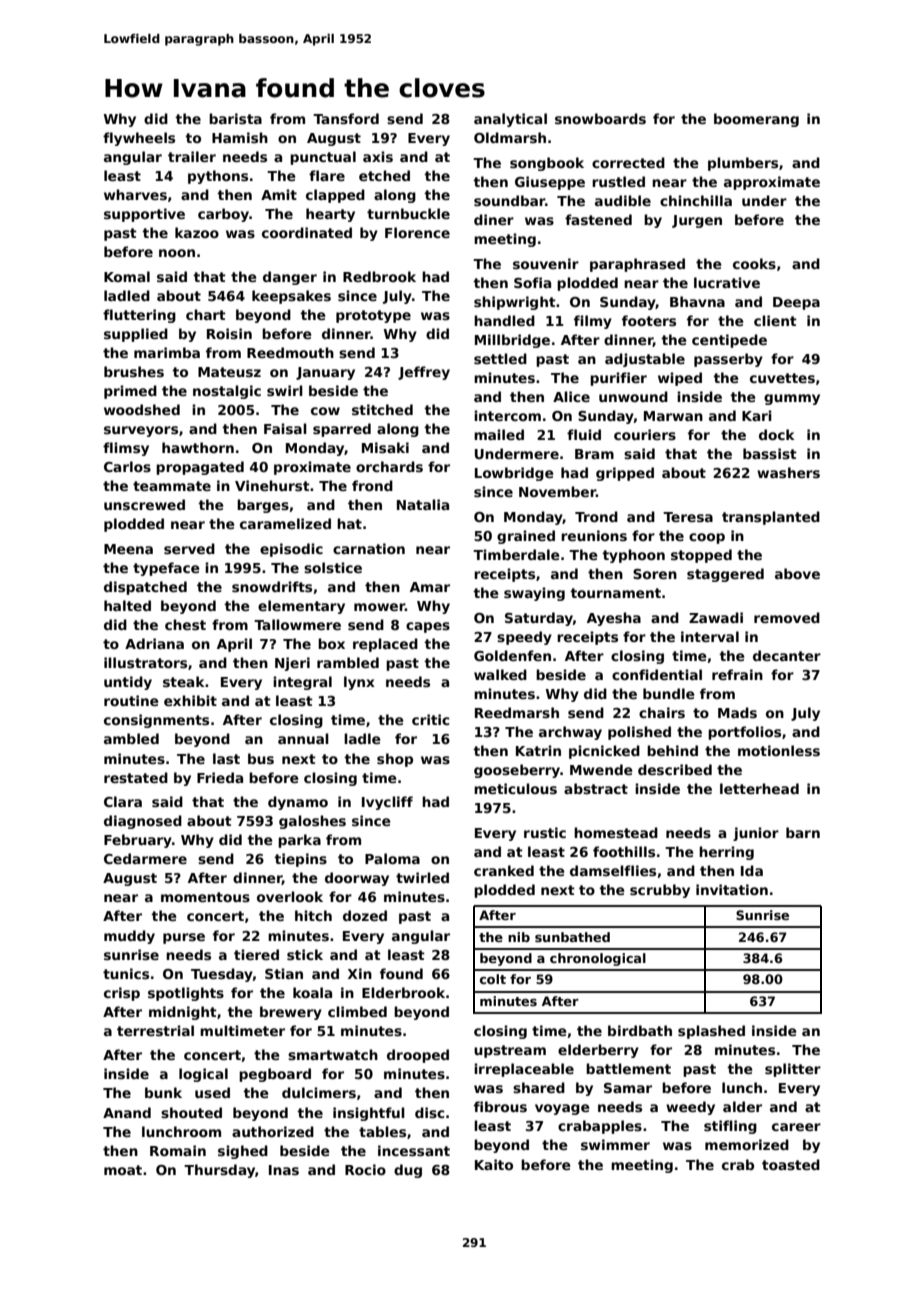 The width and height of the screenshot is (924, 1308). I want to click on supplied, so click(136, 335).
